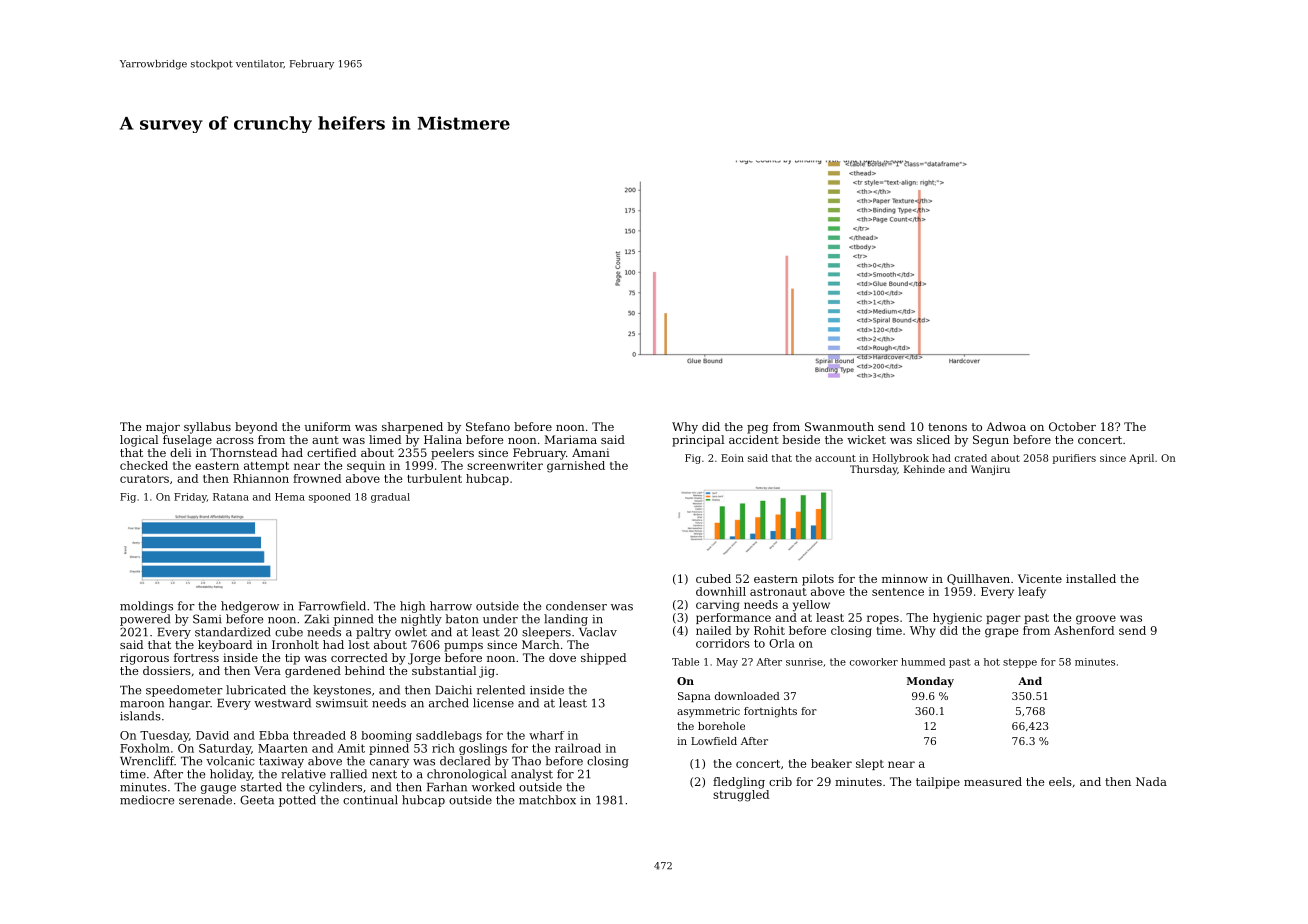 The width and height of the screenshot is (1308, 924). What do you see at coordinates (782, 643) in the screenshot?
I see `Orla` at bounding box center [782, 643].
